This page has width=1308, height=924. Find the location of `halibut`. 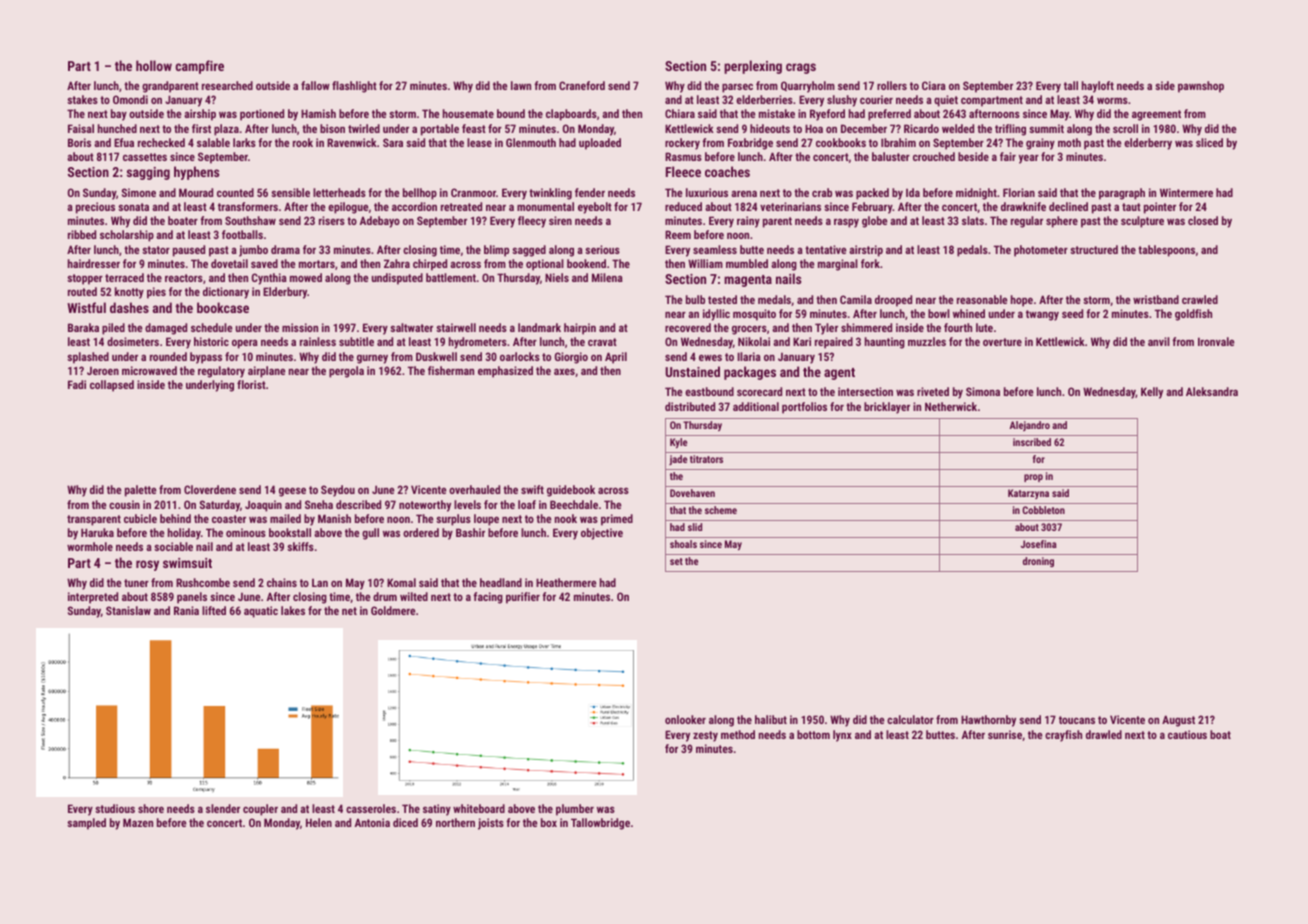

halibut is located at coordinates (771, 719).
